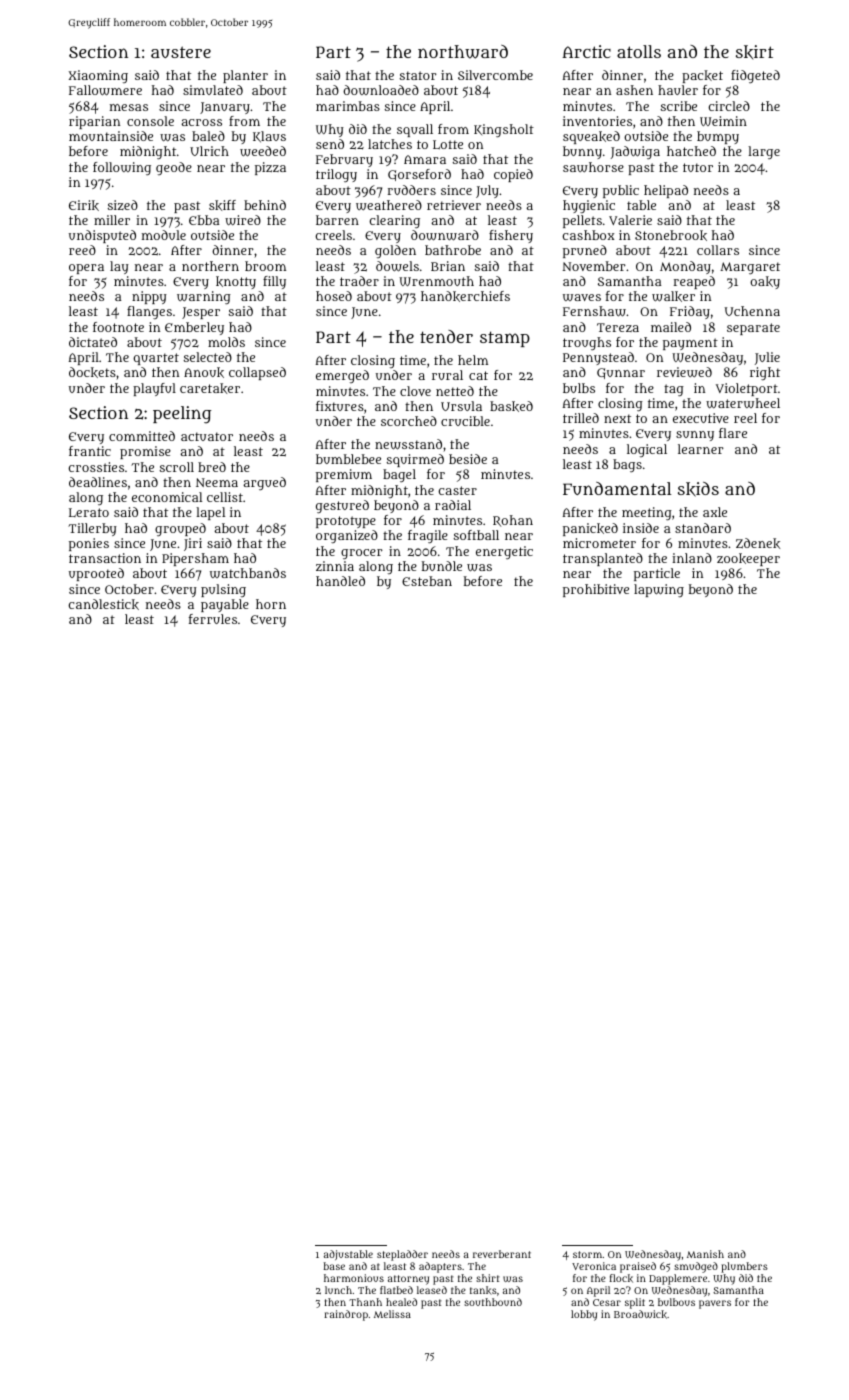  What do you see at coordinates (104, 604) in the image?
I see `candlestick` at bounding box center [104, 604].
